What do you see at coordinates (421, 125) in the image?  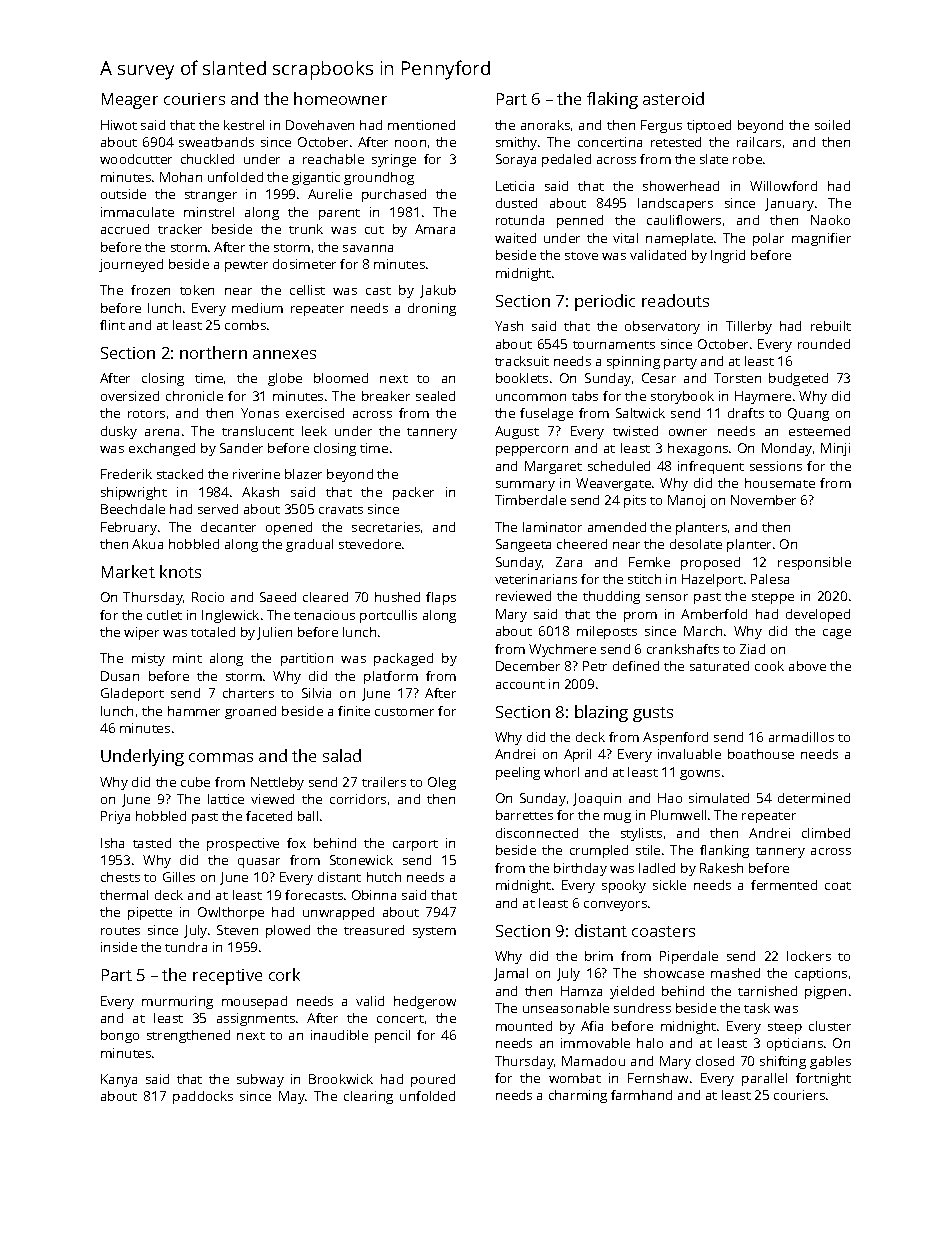 I see `mentioned` at bounding box center [421, 125].
